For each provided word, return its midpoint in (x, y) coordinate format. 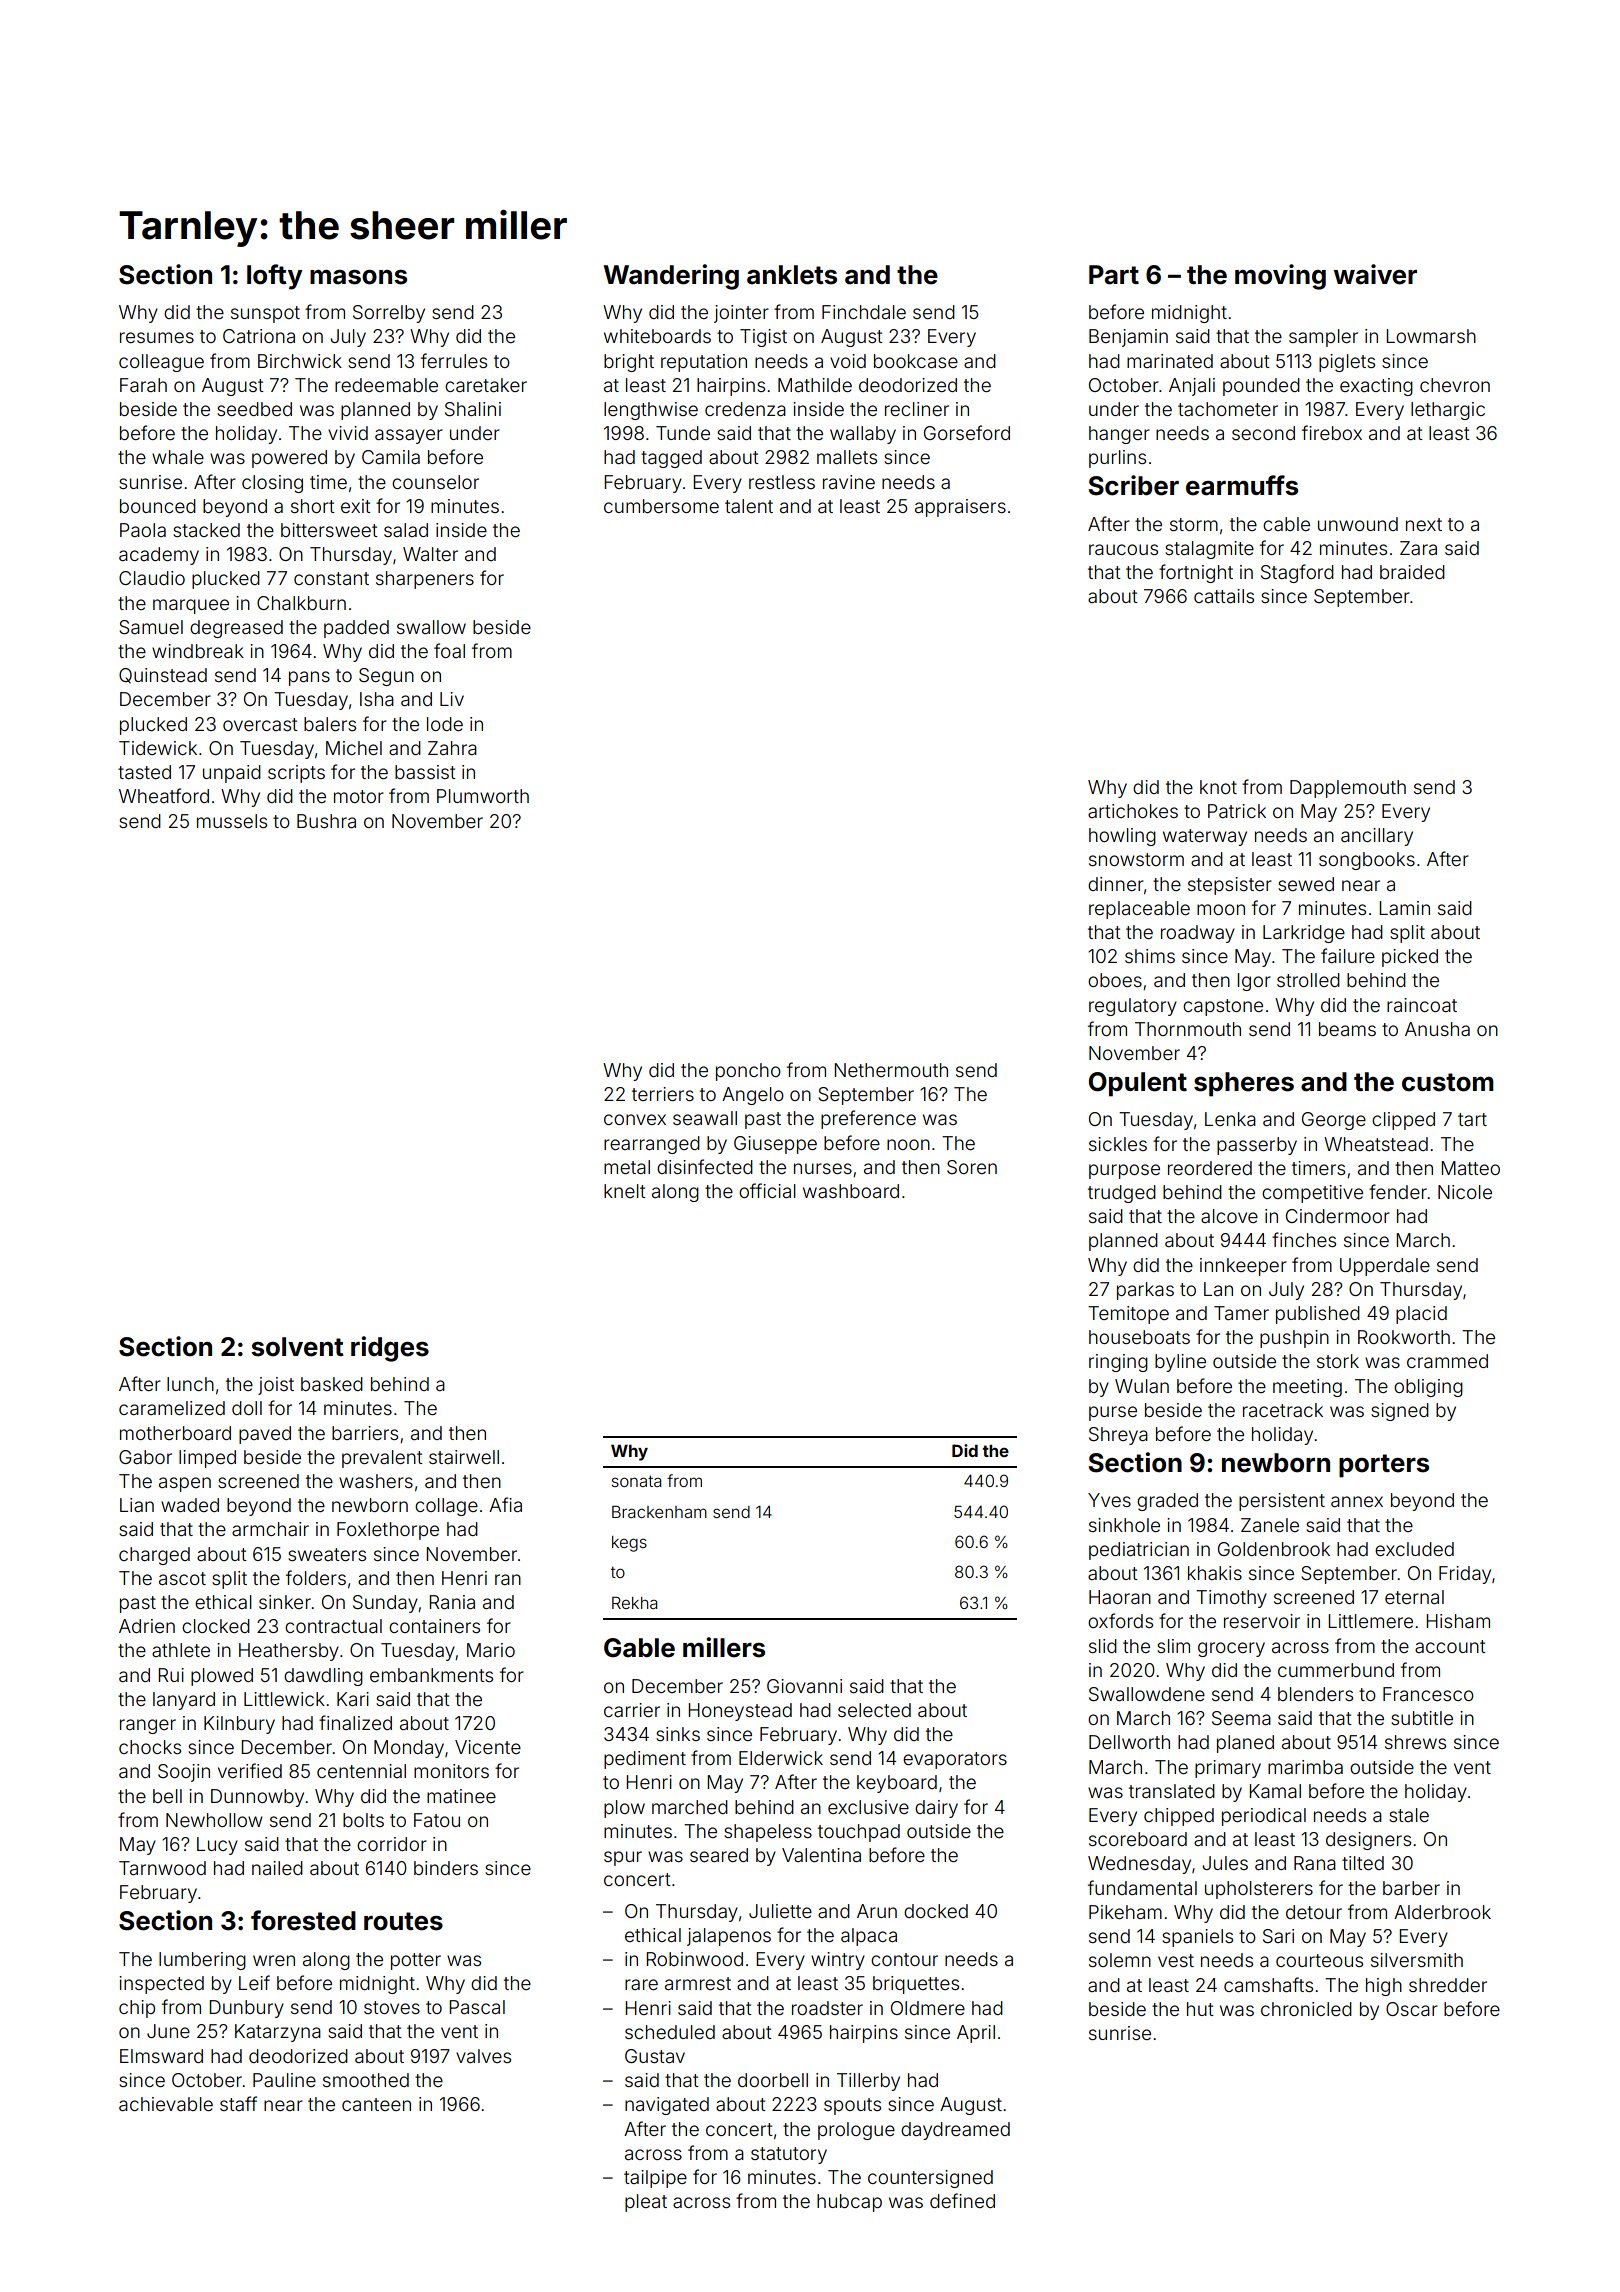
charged (154, 1556)
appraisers (960, 508)
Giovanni (804, 1686)
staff (238, 2103)
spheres (1244, 1084)
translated (1172, 1791)
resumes (157, 337)
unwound (1358, 524)
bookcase (916, 361)
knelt (625, 1191)
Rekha (634, 1603)
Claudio (152, 578)
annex (1357, 1501)
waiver (1375, 274)
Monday (409, 1749)
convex (635, 1119)
